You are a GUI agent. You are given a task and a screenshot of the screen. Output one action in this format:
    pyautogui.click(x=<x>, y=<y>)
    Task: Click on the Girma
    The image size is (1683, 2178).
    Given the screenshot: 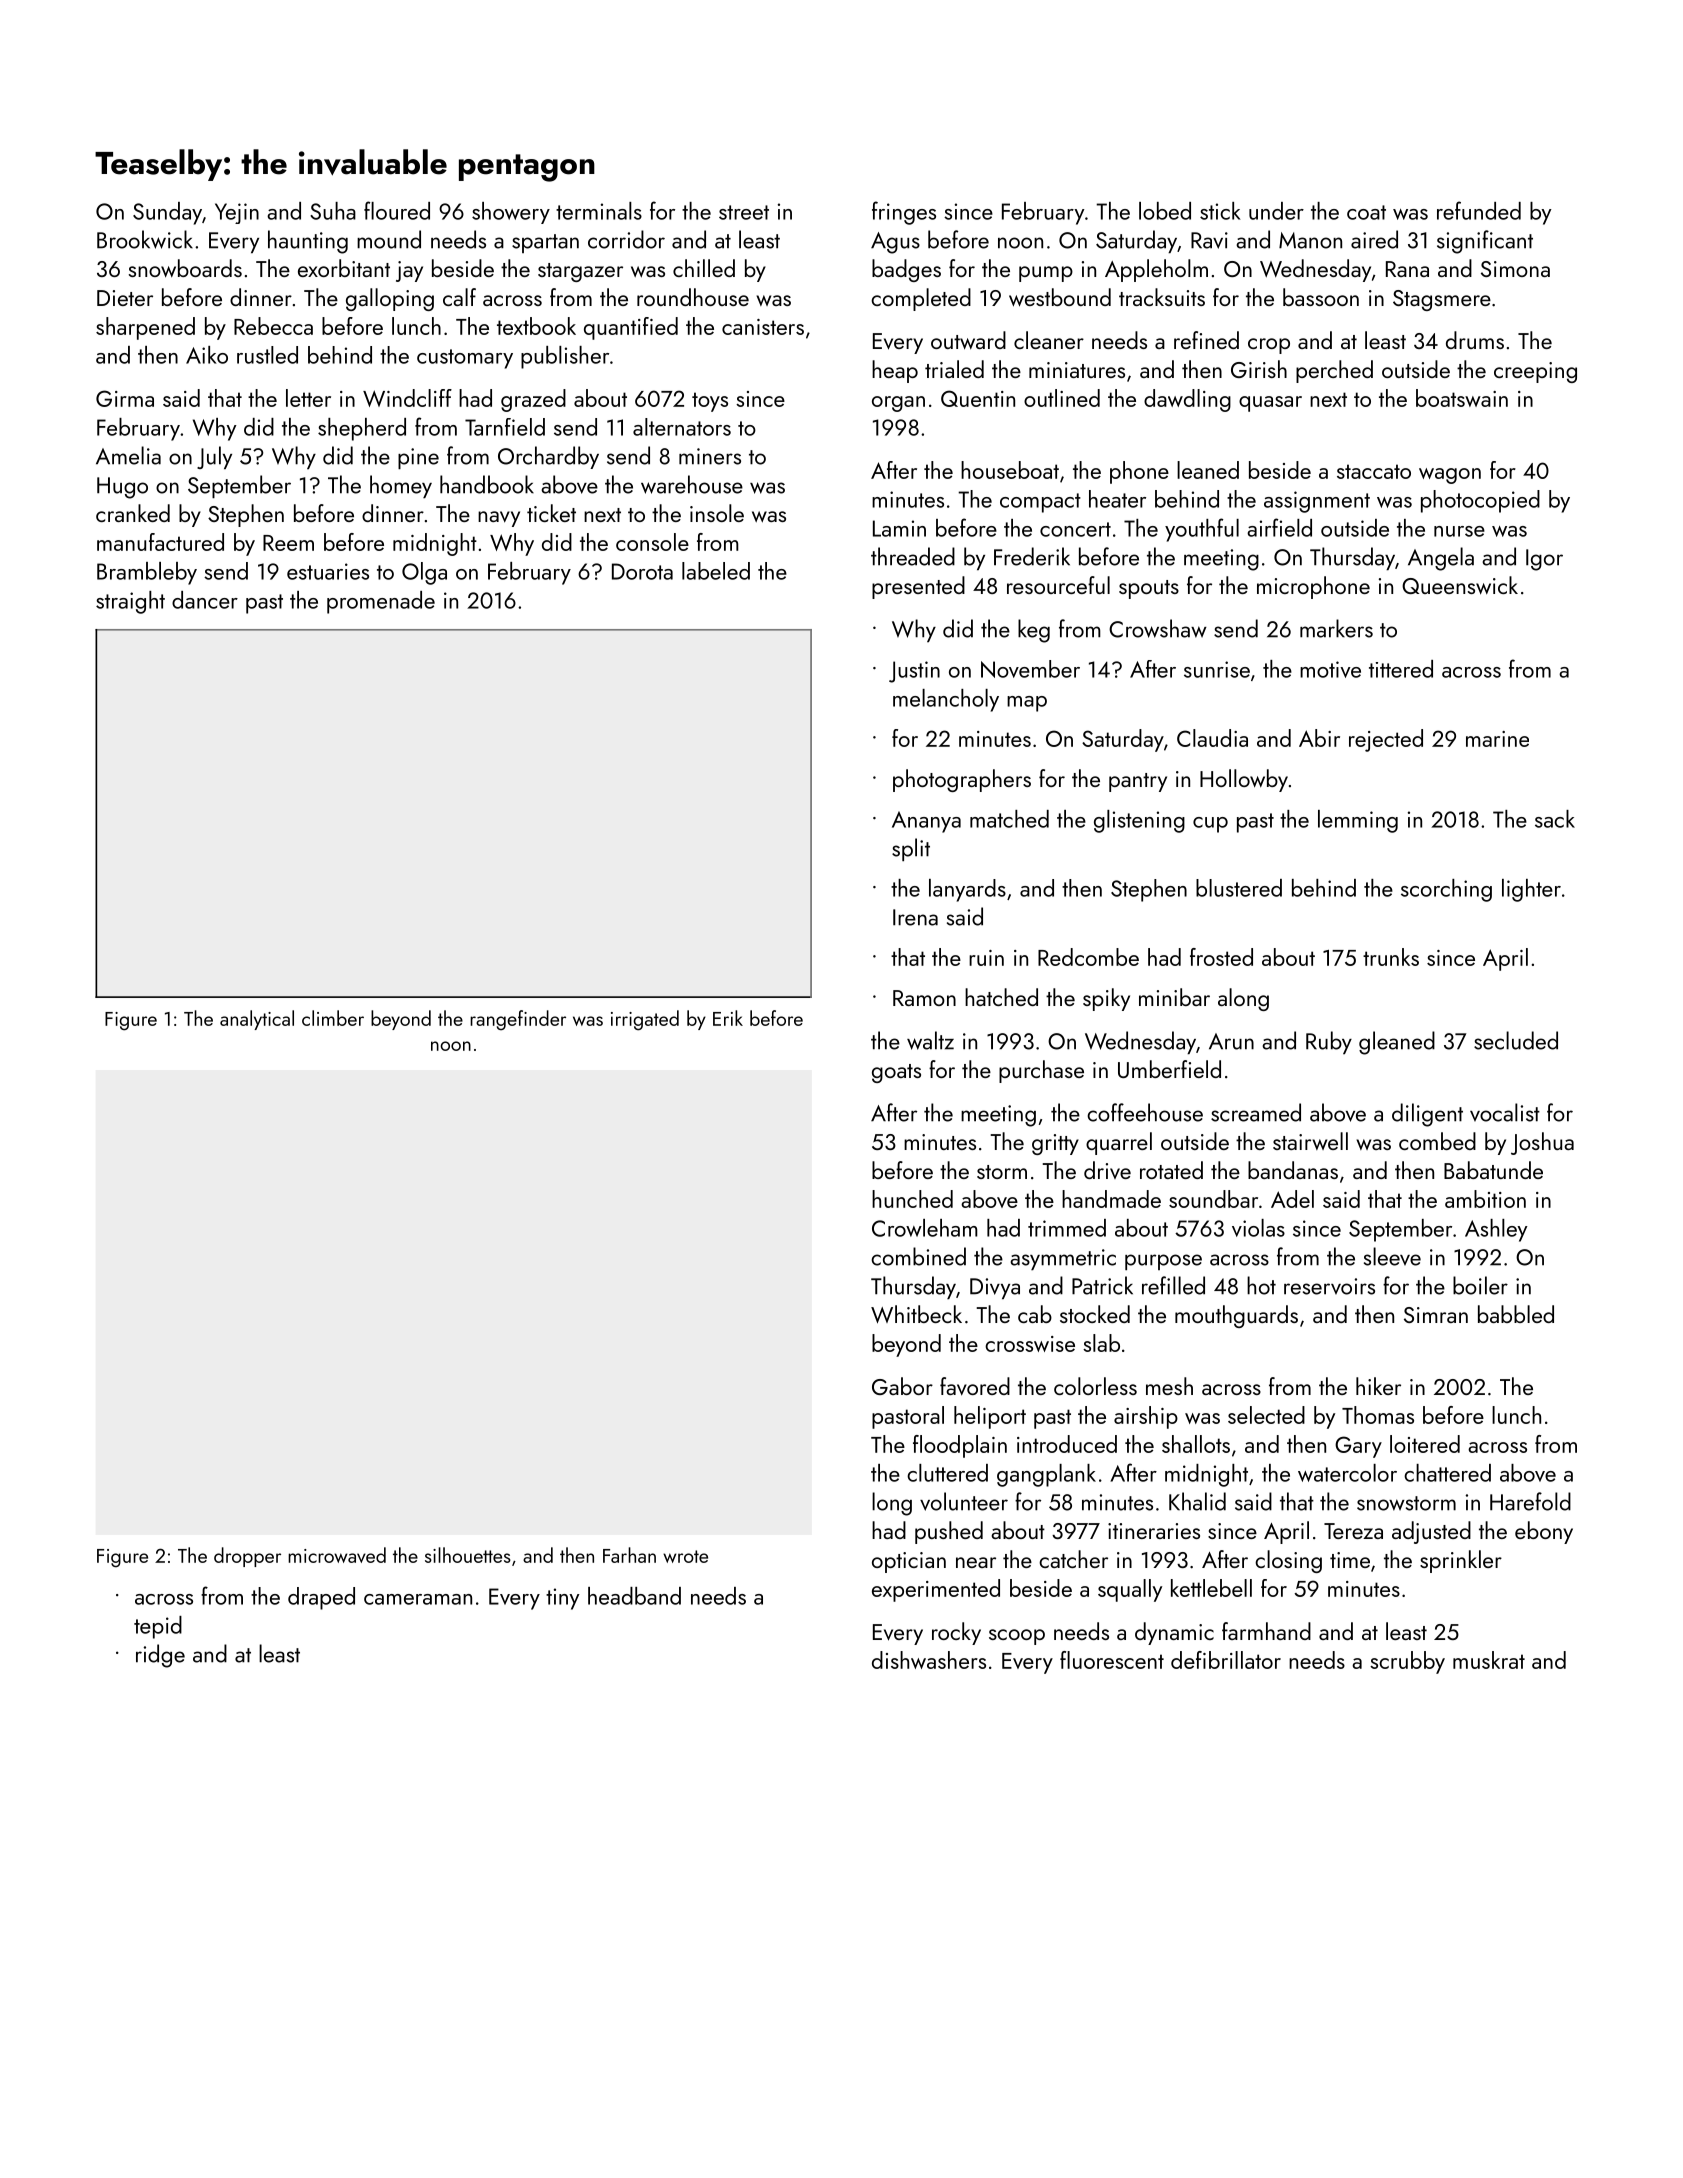 What is the action you would take?
    pyautogui.click(x=125, y=398)
